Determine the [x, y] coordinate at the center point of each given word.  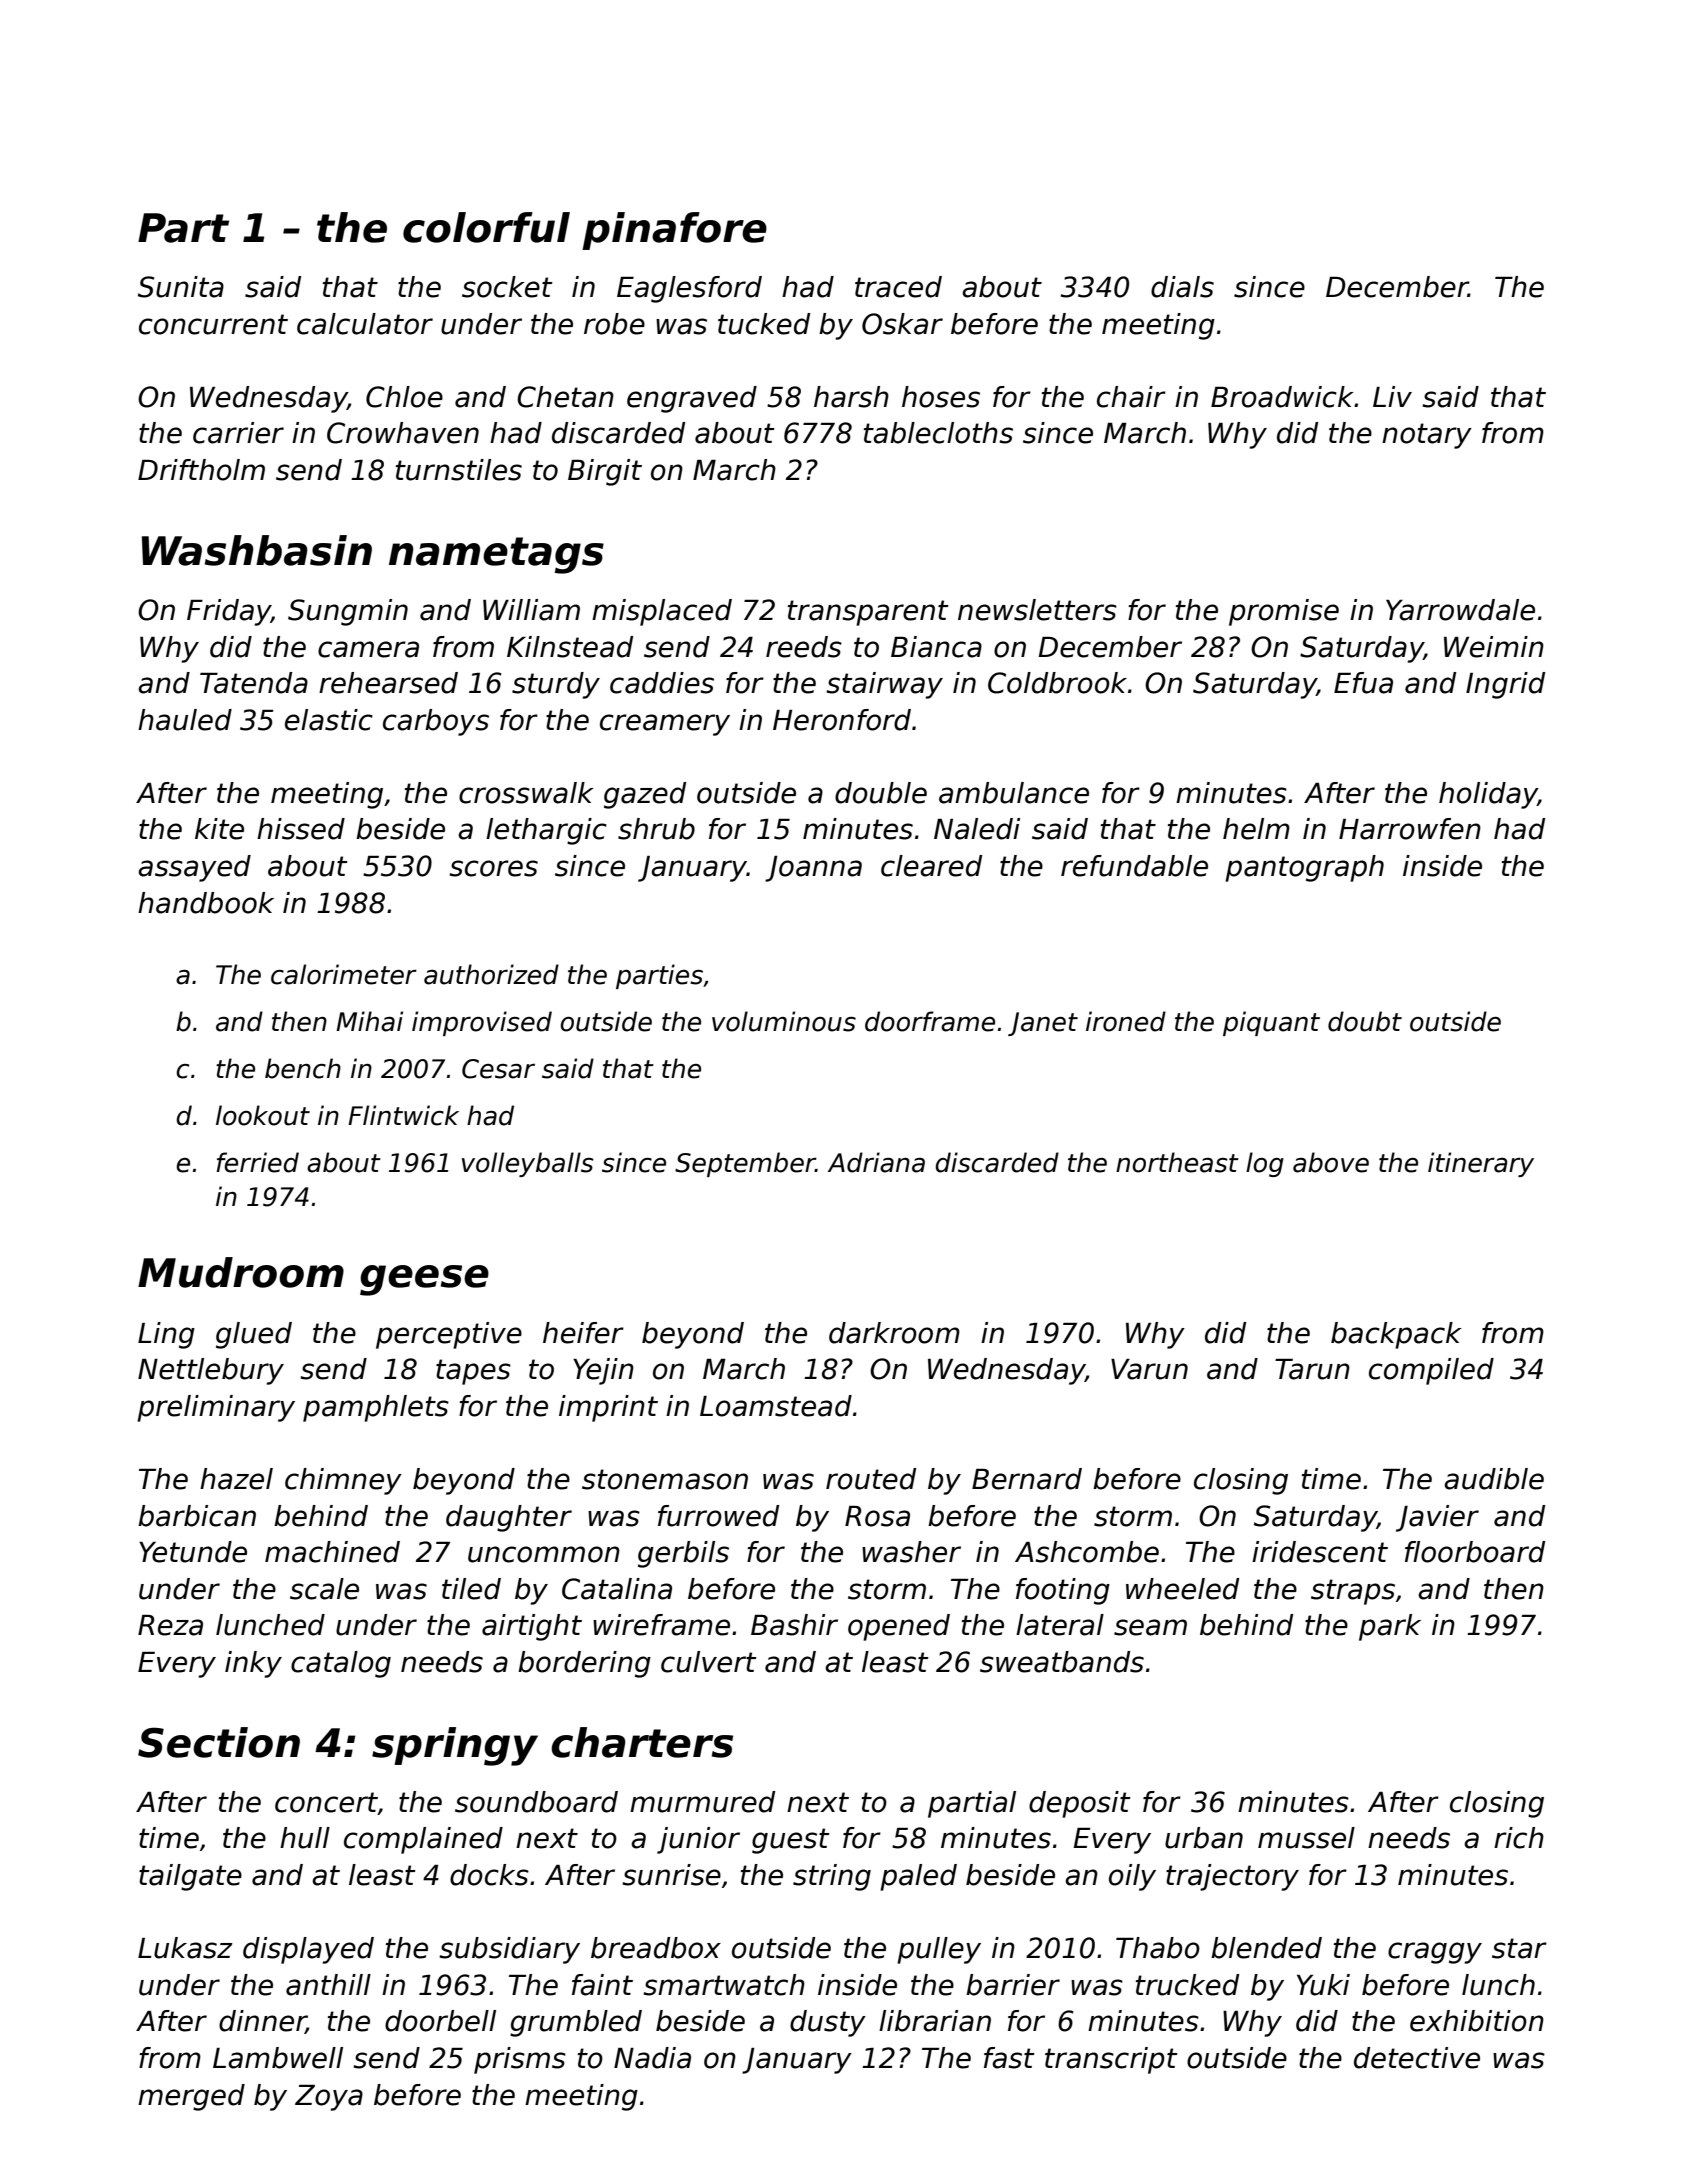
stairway [884, 685]
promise [1284, 612]
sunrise [671, 1875]
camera [368, 649]
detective [1417, 2058]
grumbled [576, 2023]
